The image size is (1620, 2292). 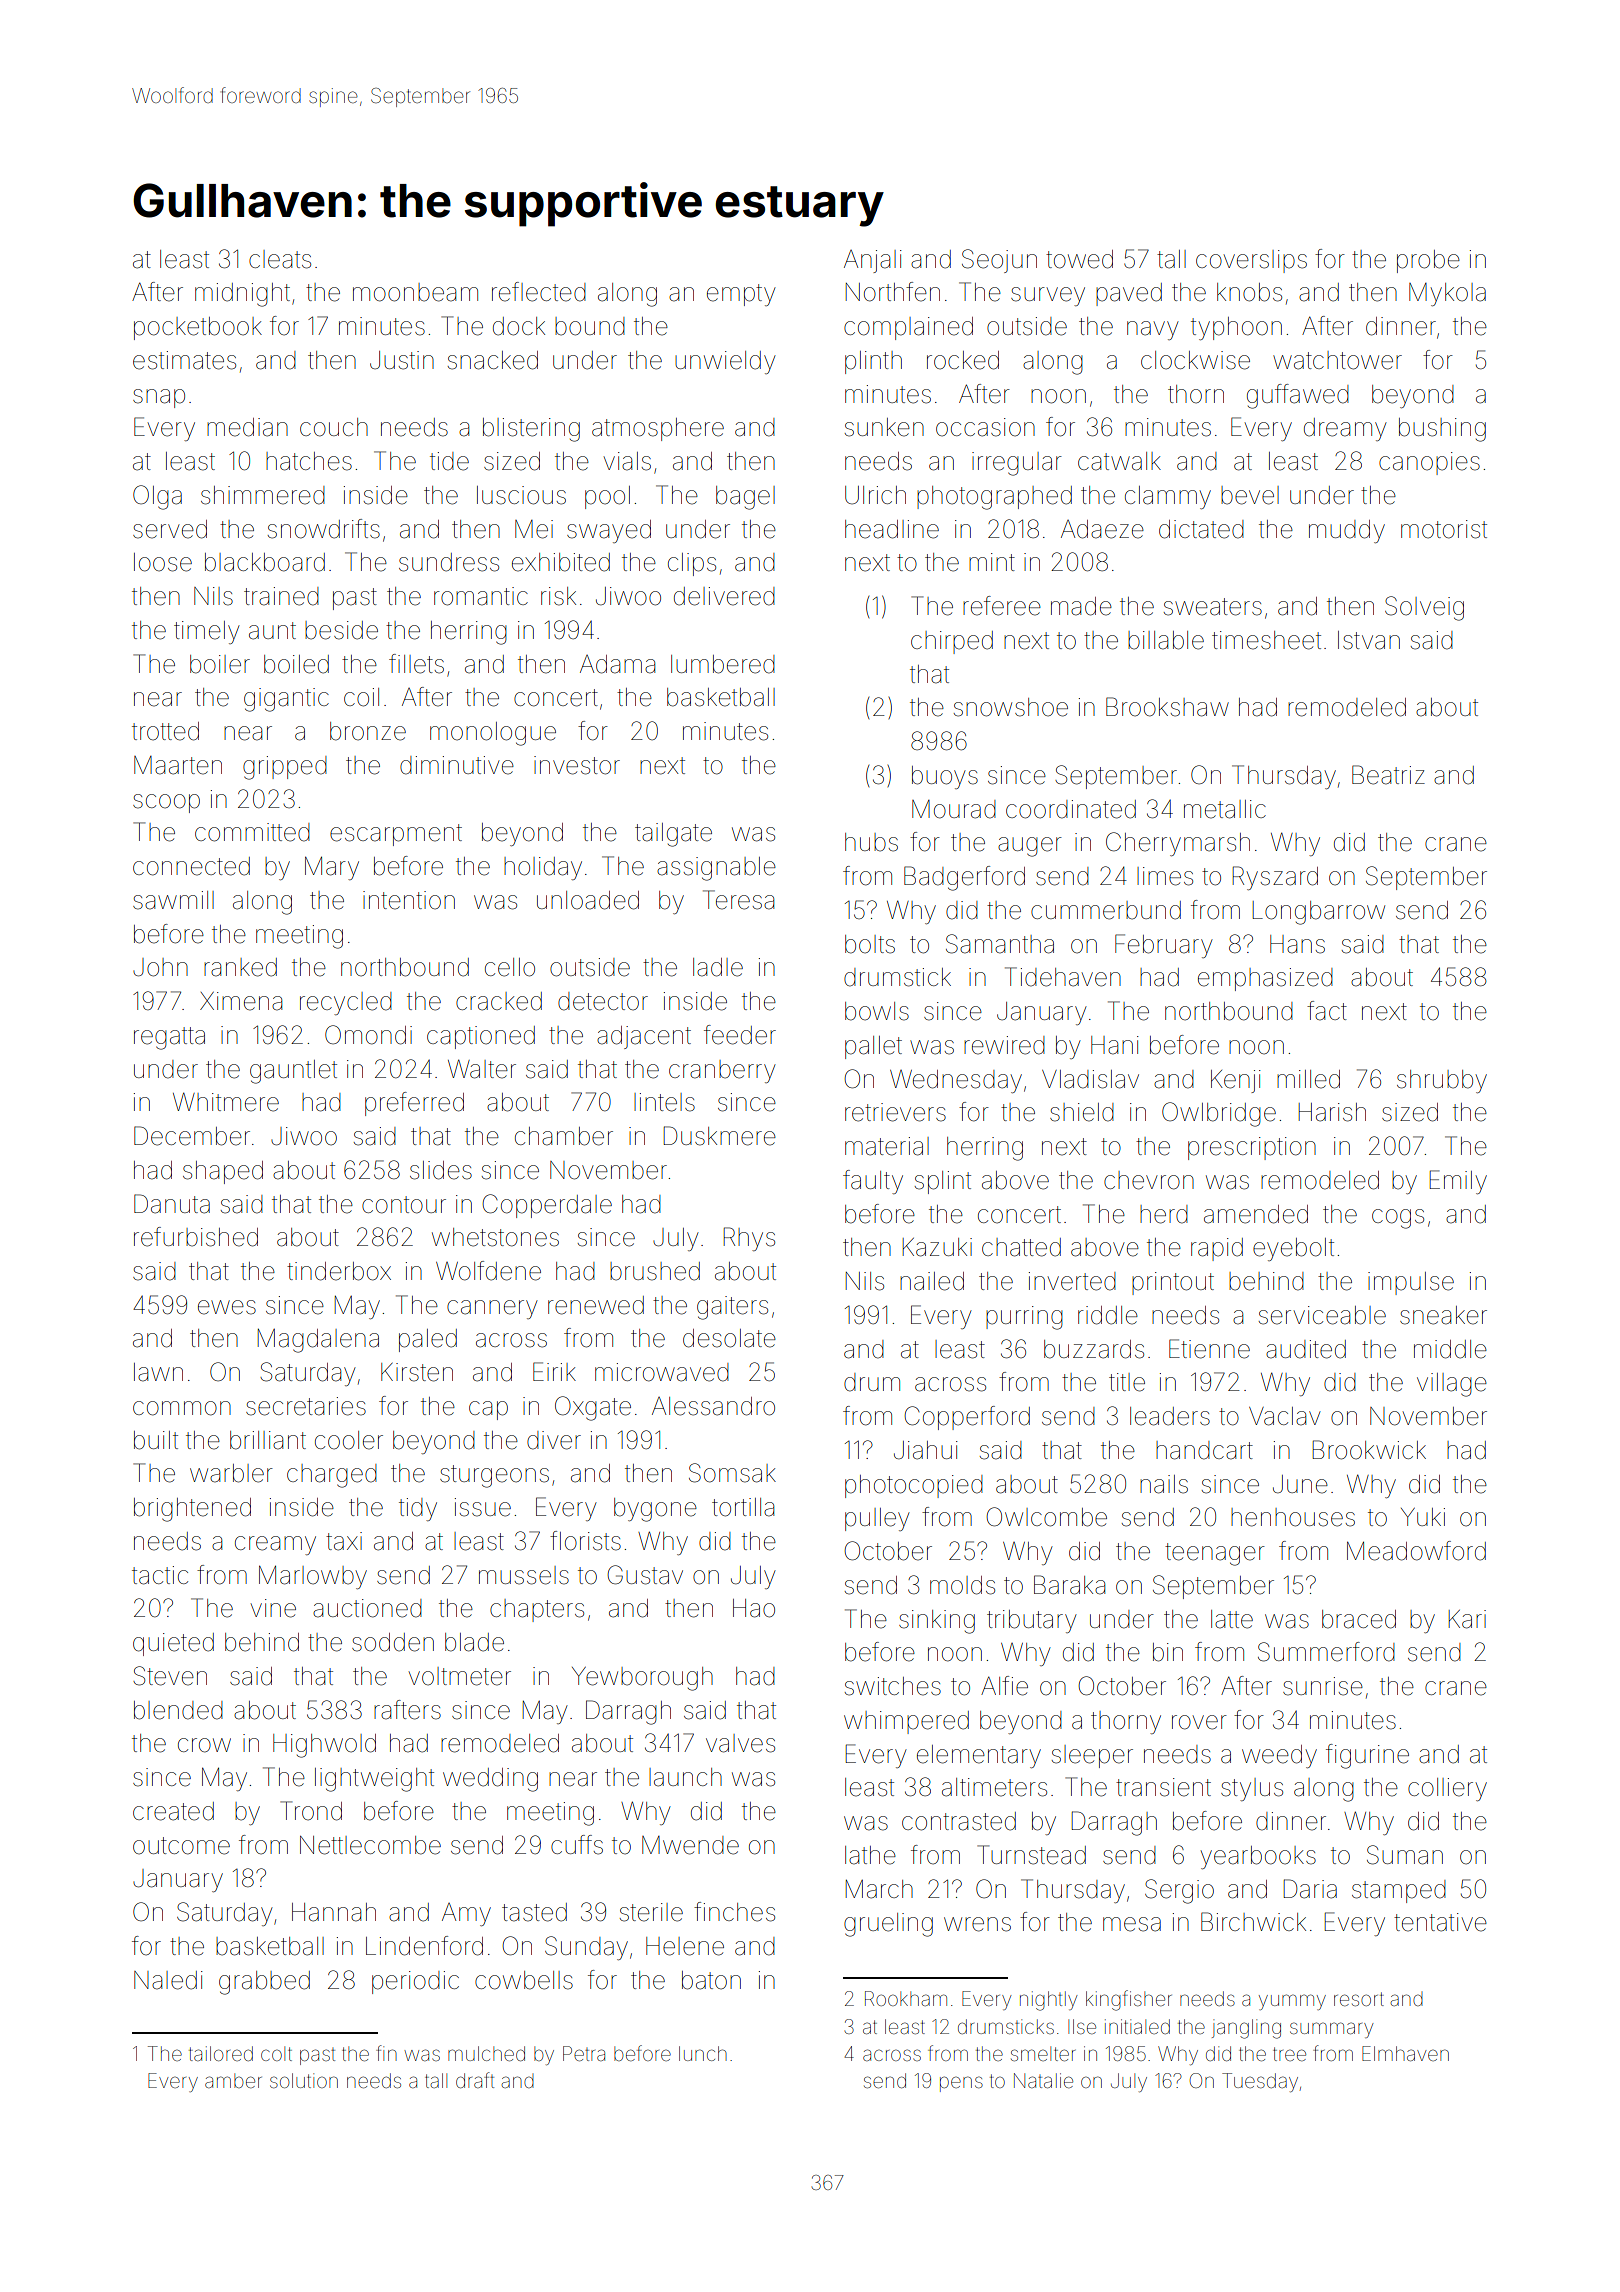 I want to click on brushed, so click(x=655, y=1271).
